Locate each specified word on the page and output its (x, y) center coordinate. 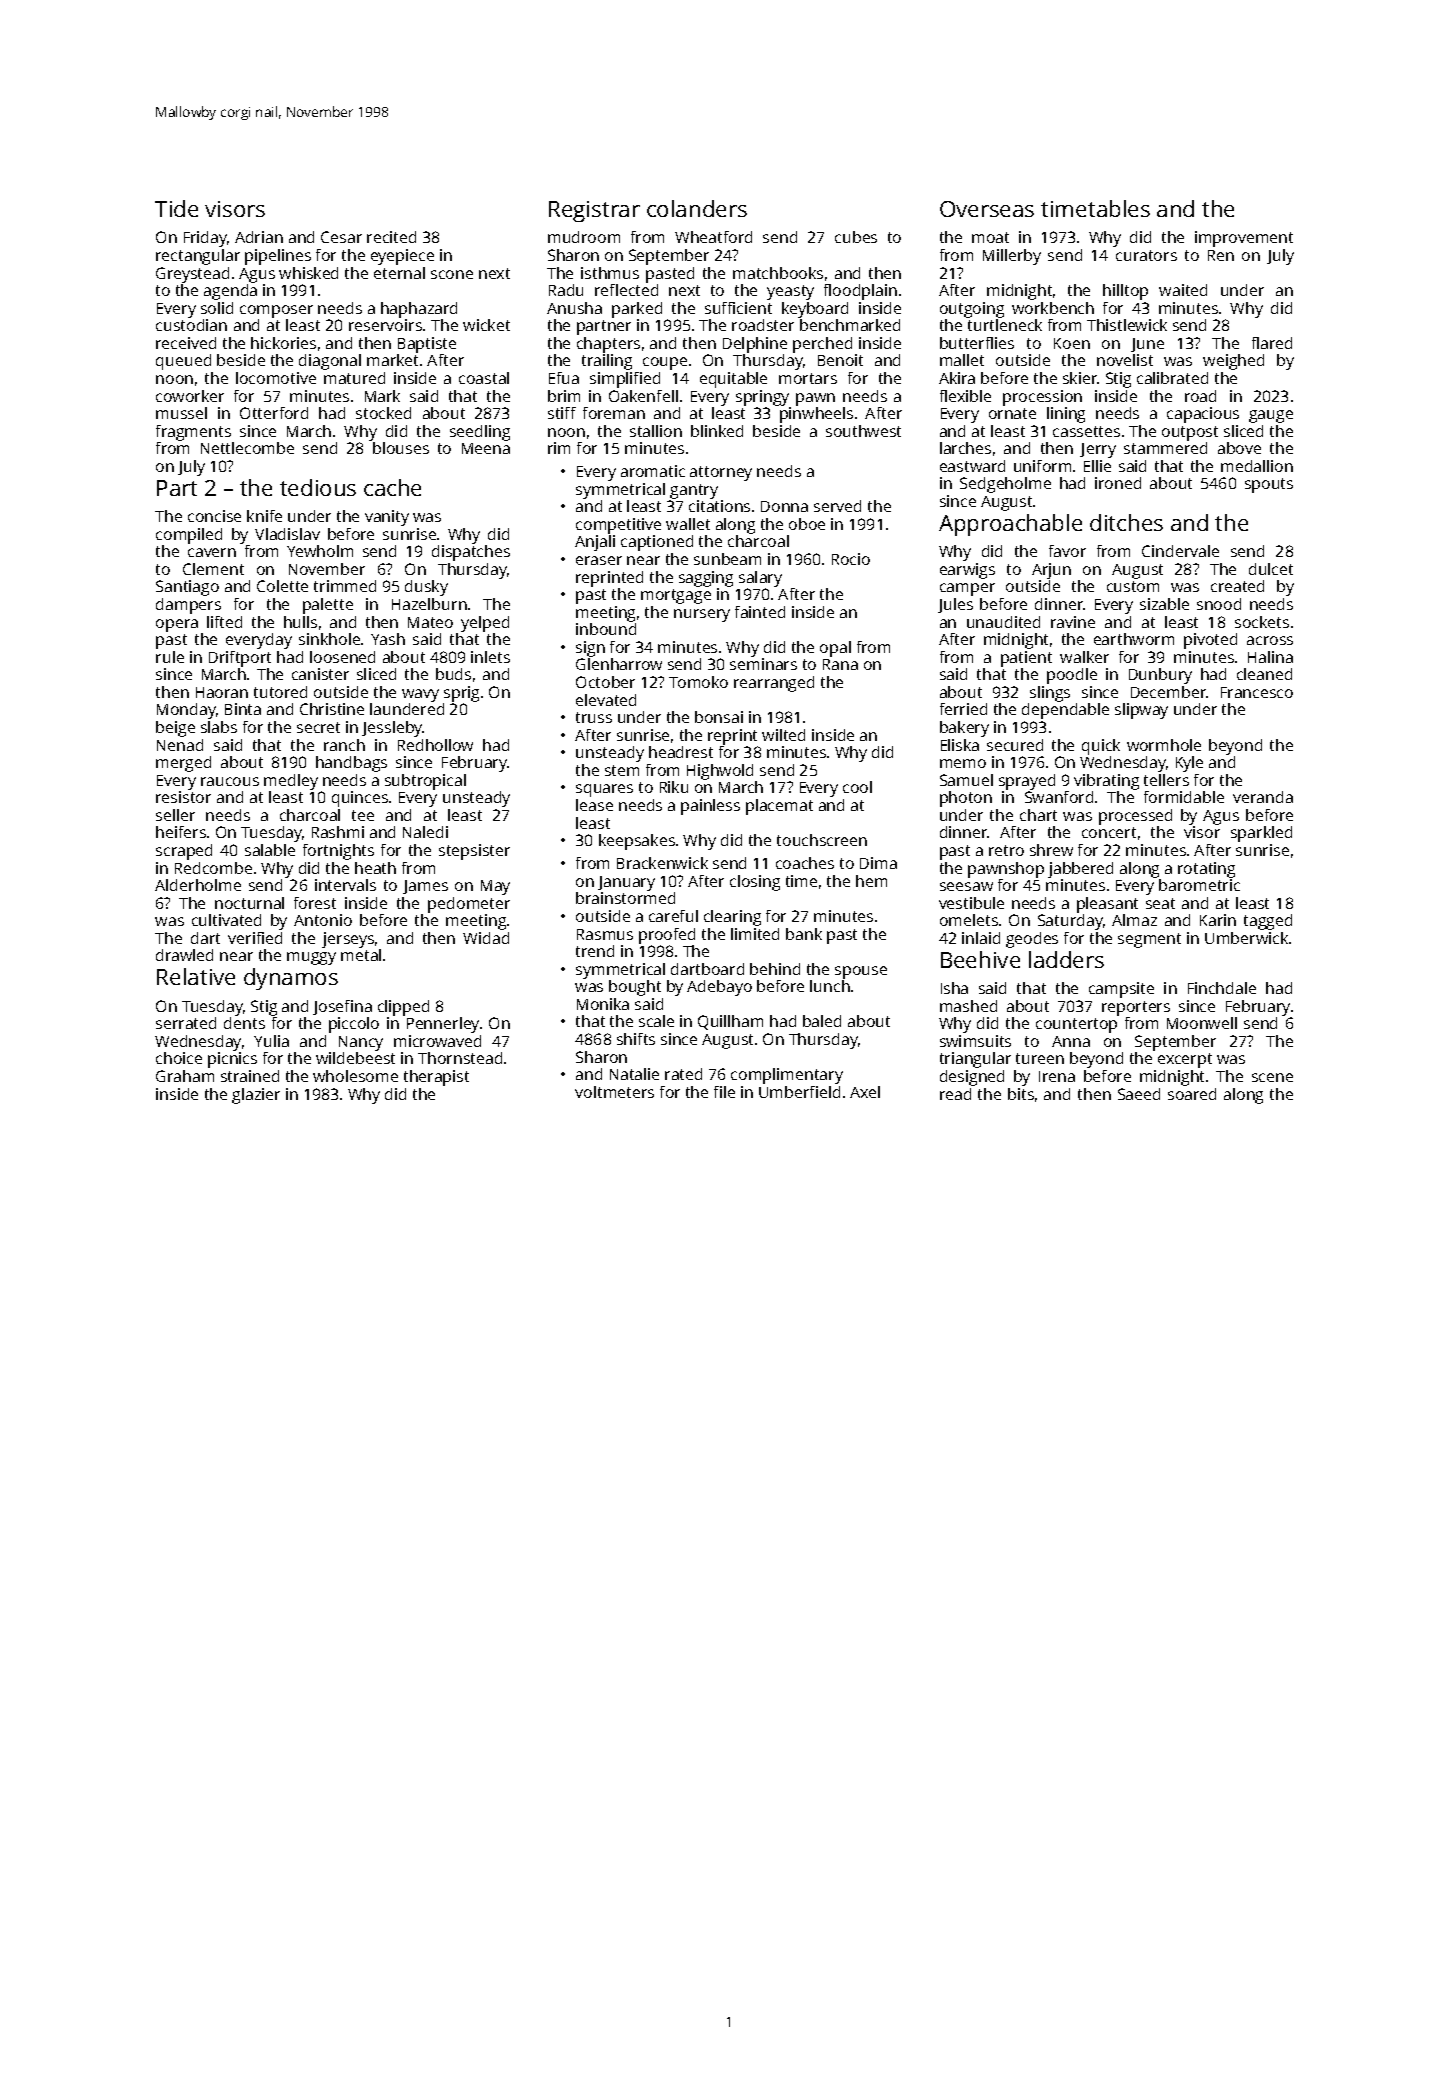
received (186, 343)
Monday (186, 711)
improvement (1244, 239)
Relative (196, 976)
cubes (856, 237)
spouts (1269, 485)
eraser (599, 560)
